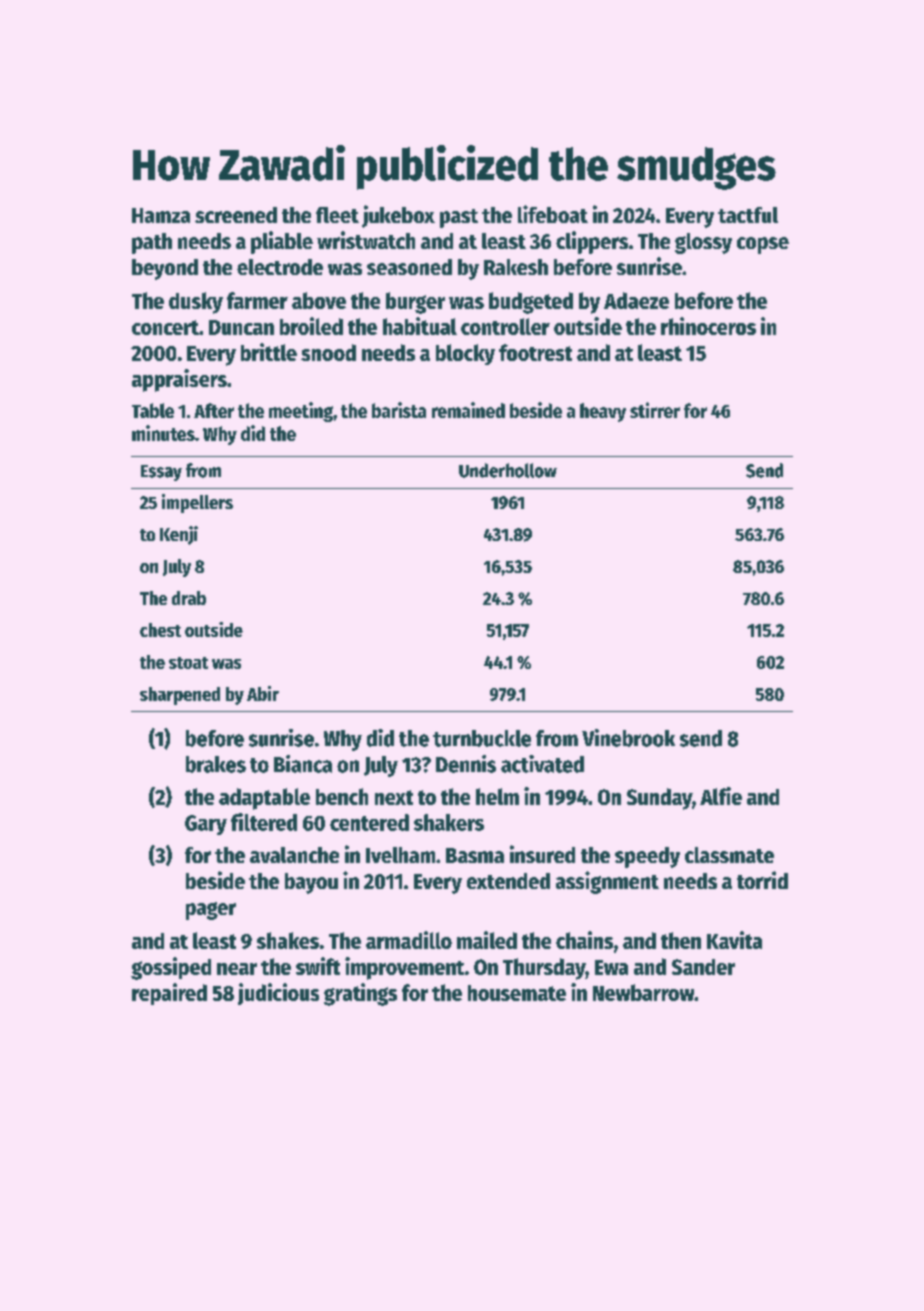 The image size is (924, 1311). I want to click on speedy, so click(647, 857).
